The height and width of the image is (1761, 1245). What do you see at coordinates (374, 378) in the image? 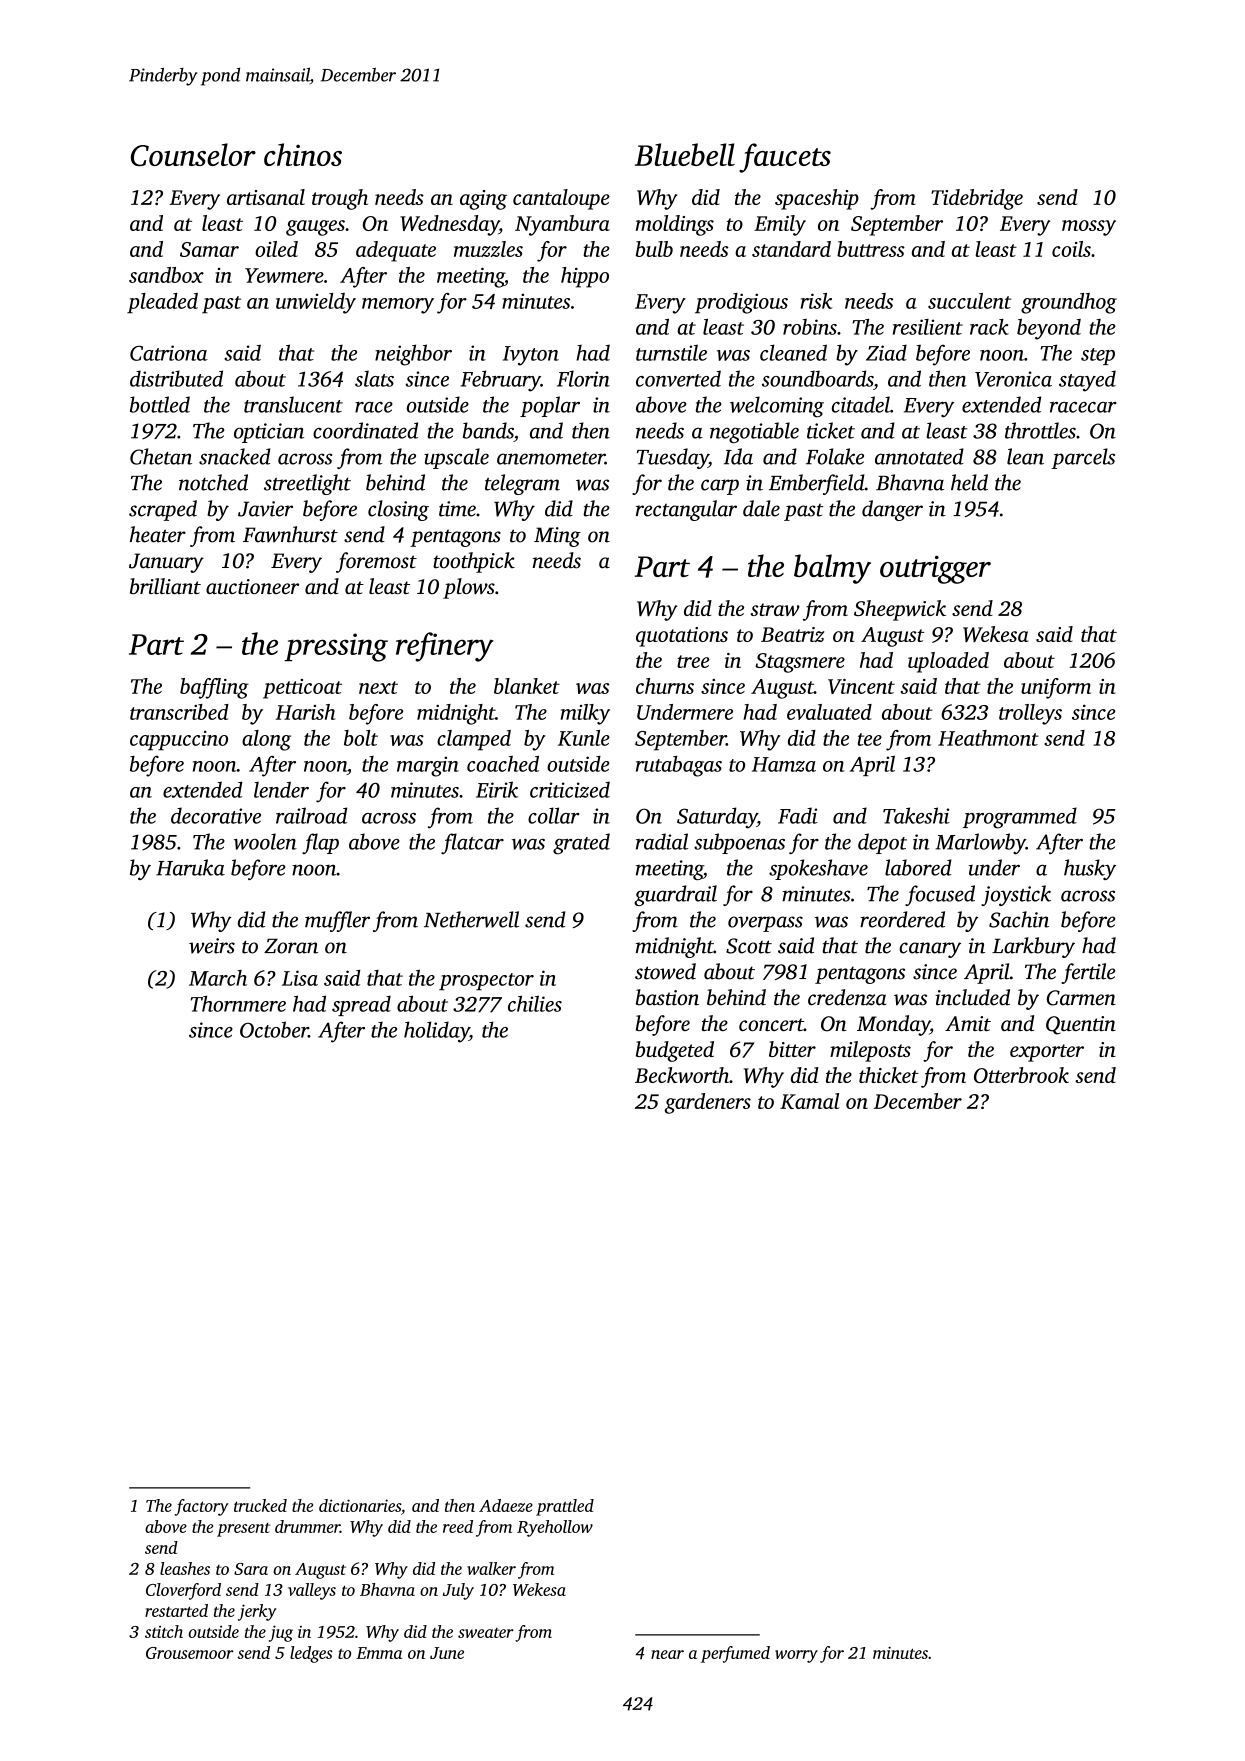
I see `slats` at bounding box center [374, 378].
